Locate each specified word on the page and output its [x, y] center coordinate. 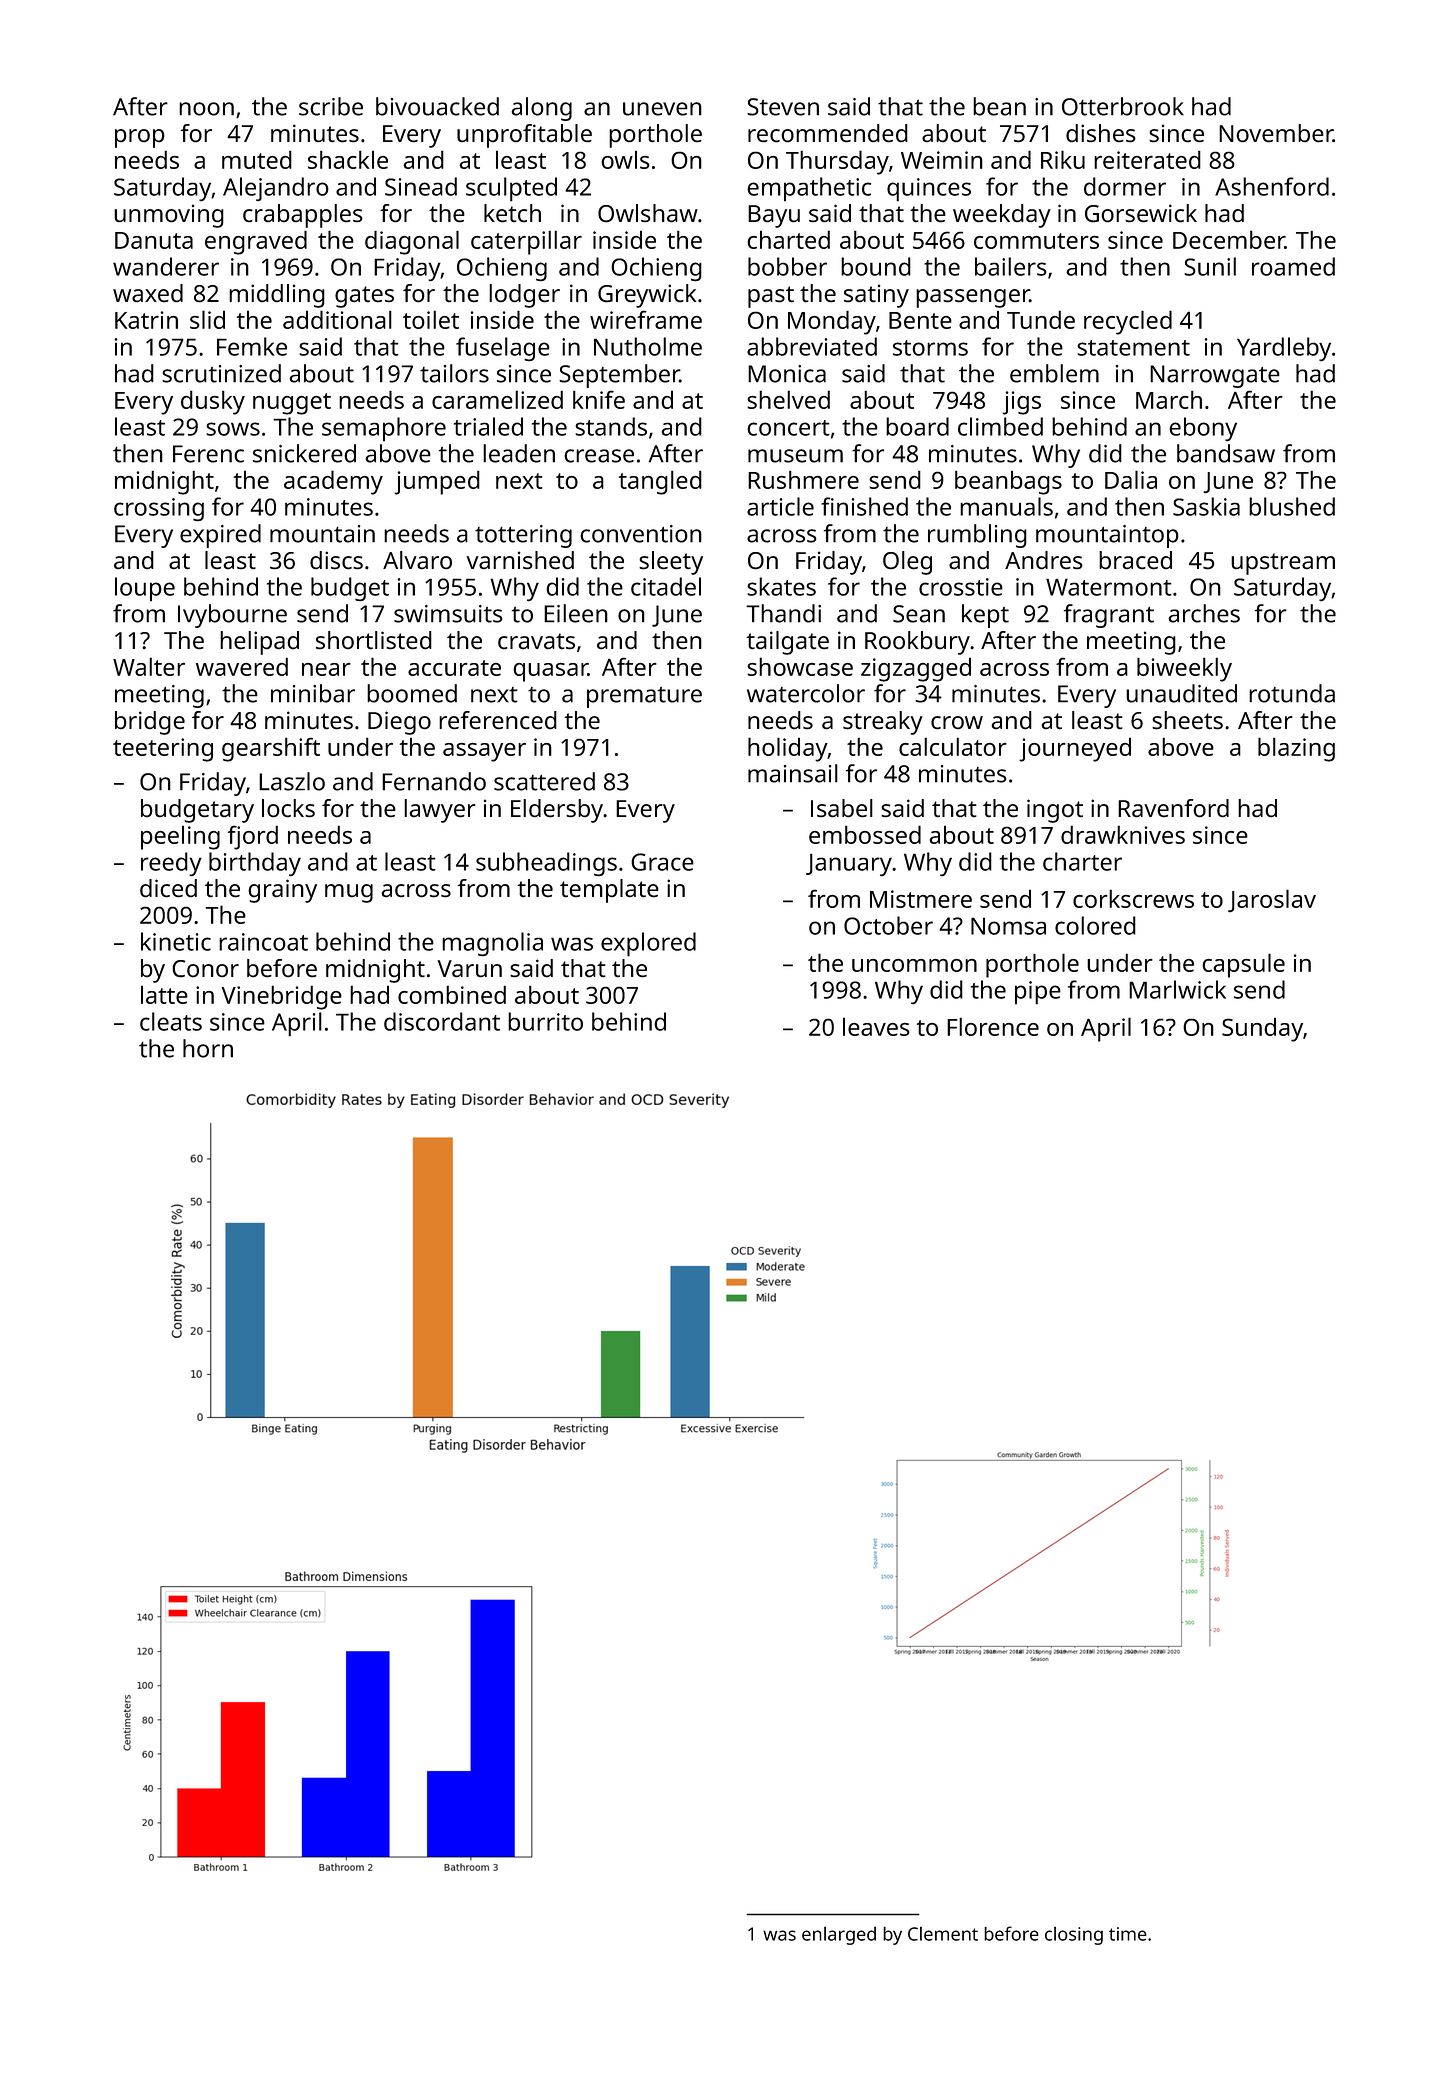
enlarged [839, 1935]
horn [208, 1048]
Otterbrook [1123, 106]
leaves [876, 1027]
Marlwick [1177, 989]
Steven [783, 107]
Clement [943, 1933]
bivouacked [437, 106]
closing [1074, 1935]
